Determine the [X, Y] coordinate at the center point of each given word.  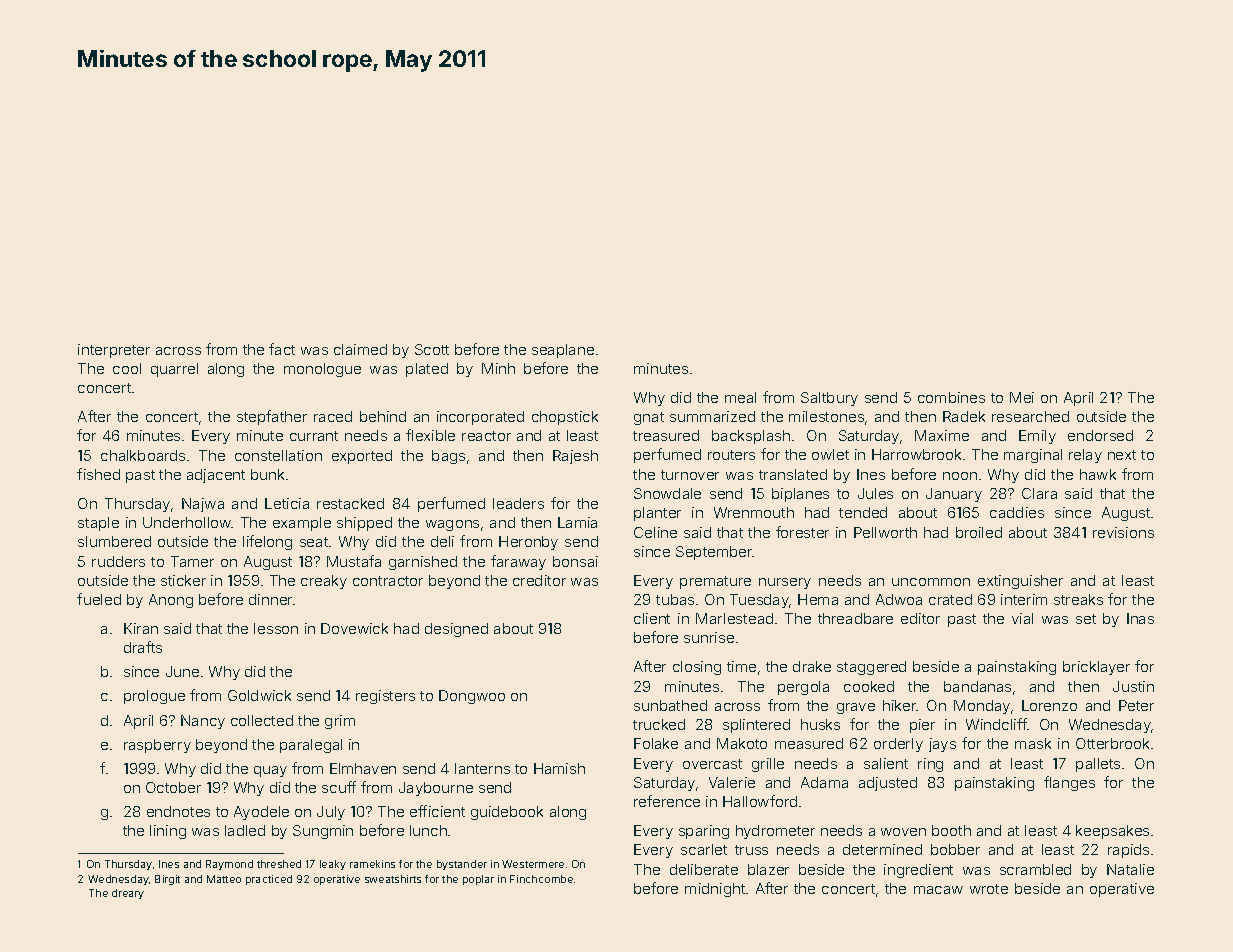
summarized [712, 416]
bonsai [575, 561]
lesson [276, 628]
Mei [1022, 397]
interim [1024, 599]
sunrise [709, 637]
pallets [1098, 765]
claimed [360, 349]
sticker [183, 580]
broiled [979, 532]
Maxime [942, 435]
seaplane [563, 351]
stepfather [272, 417]
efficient [437, 811]
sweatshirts [393, 879]
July [331, 813]
